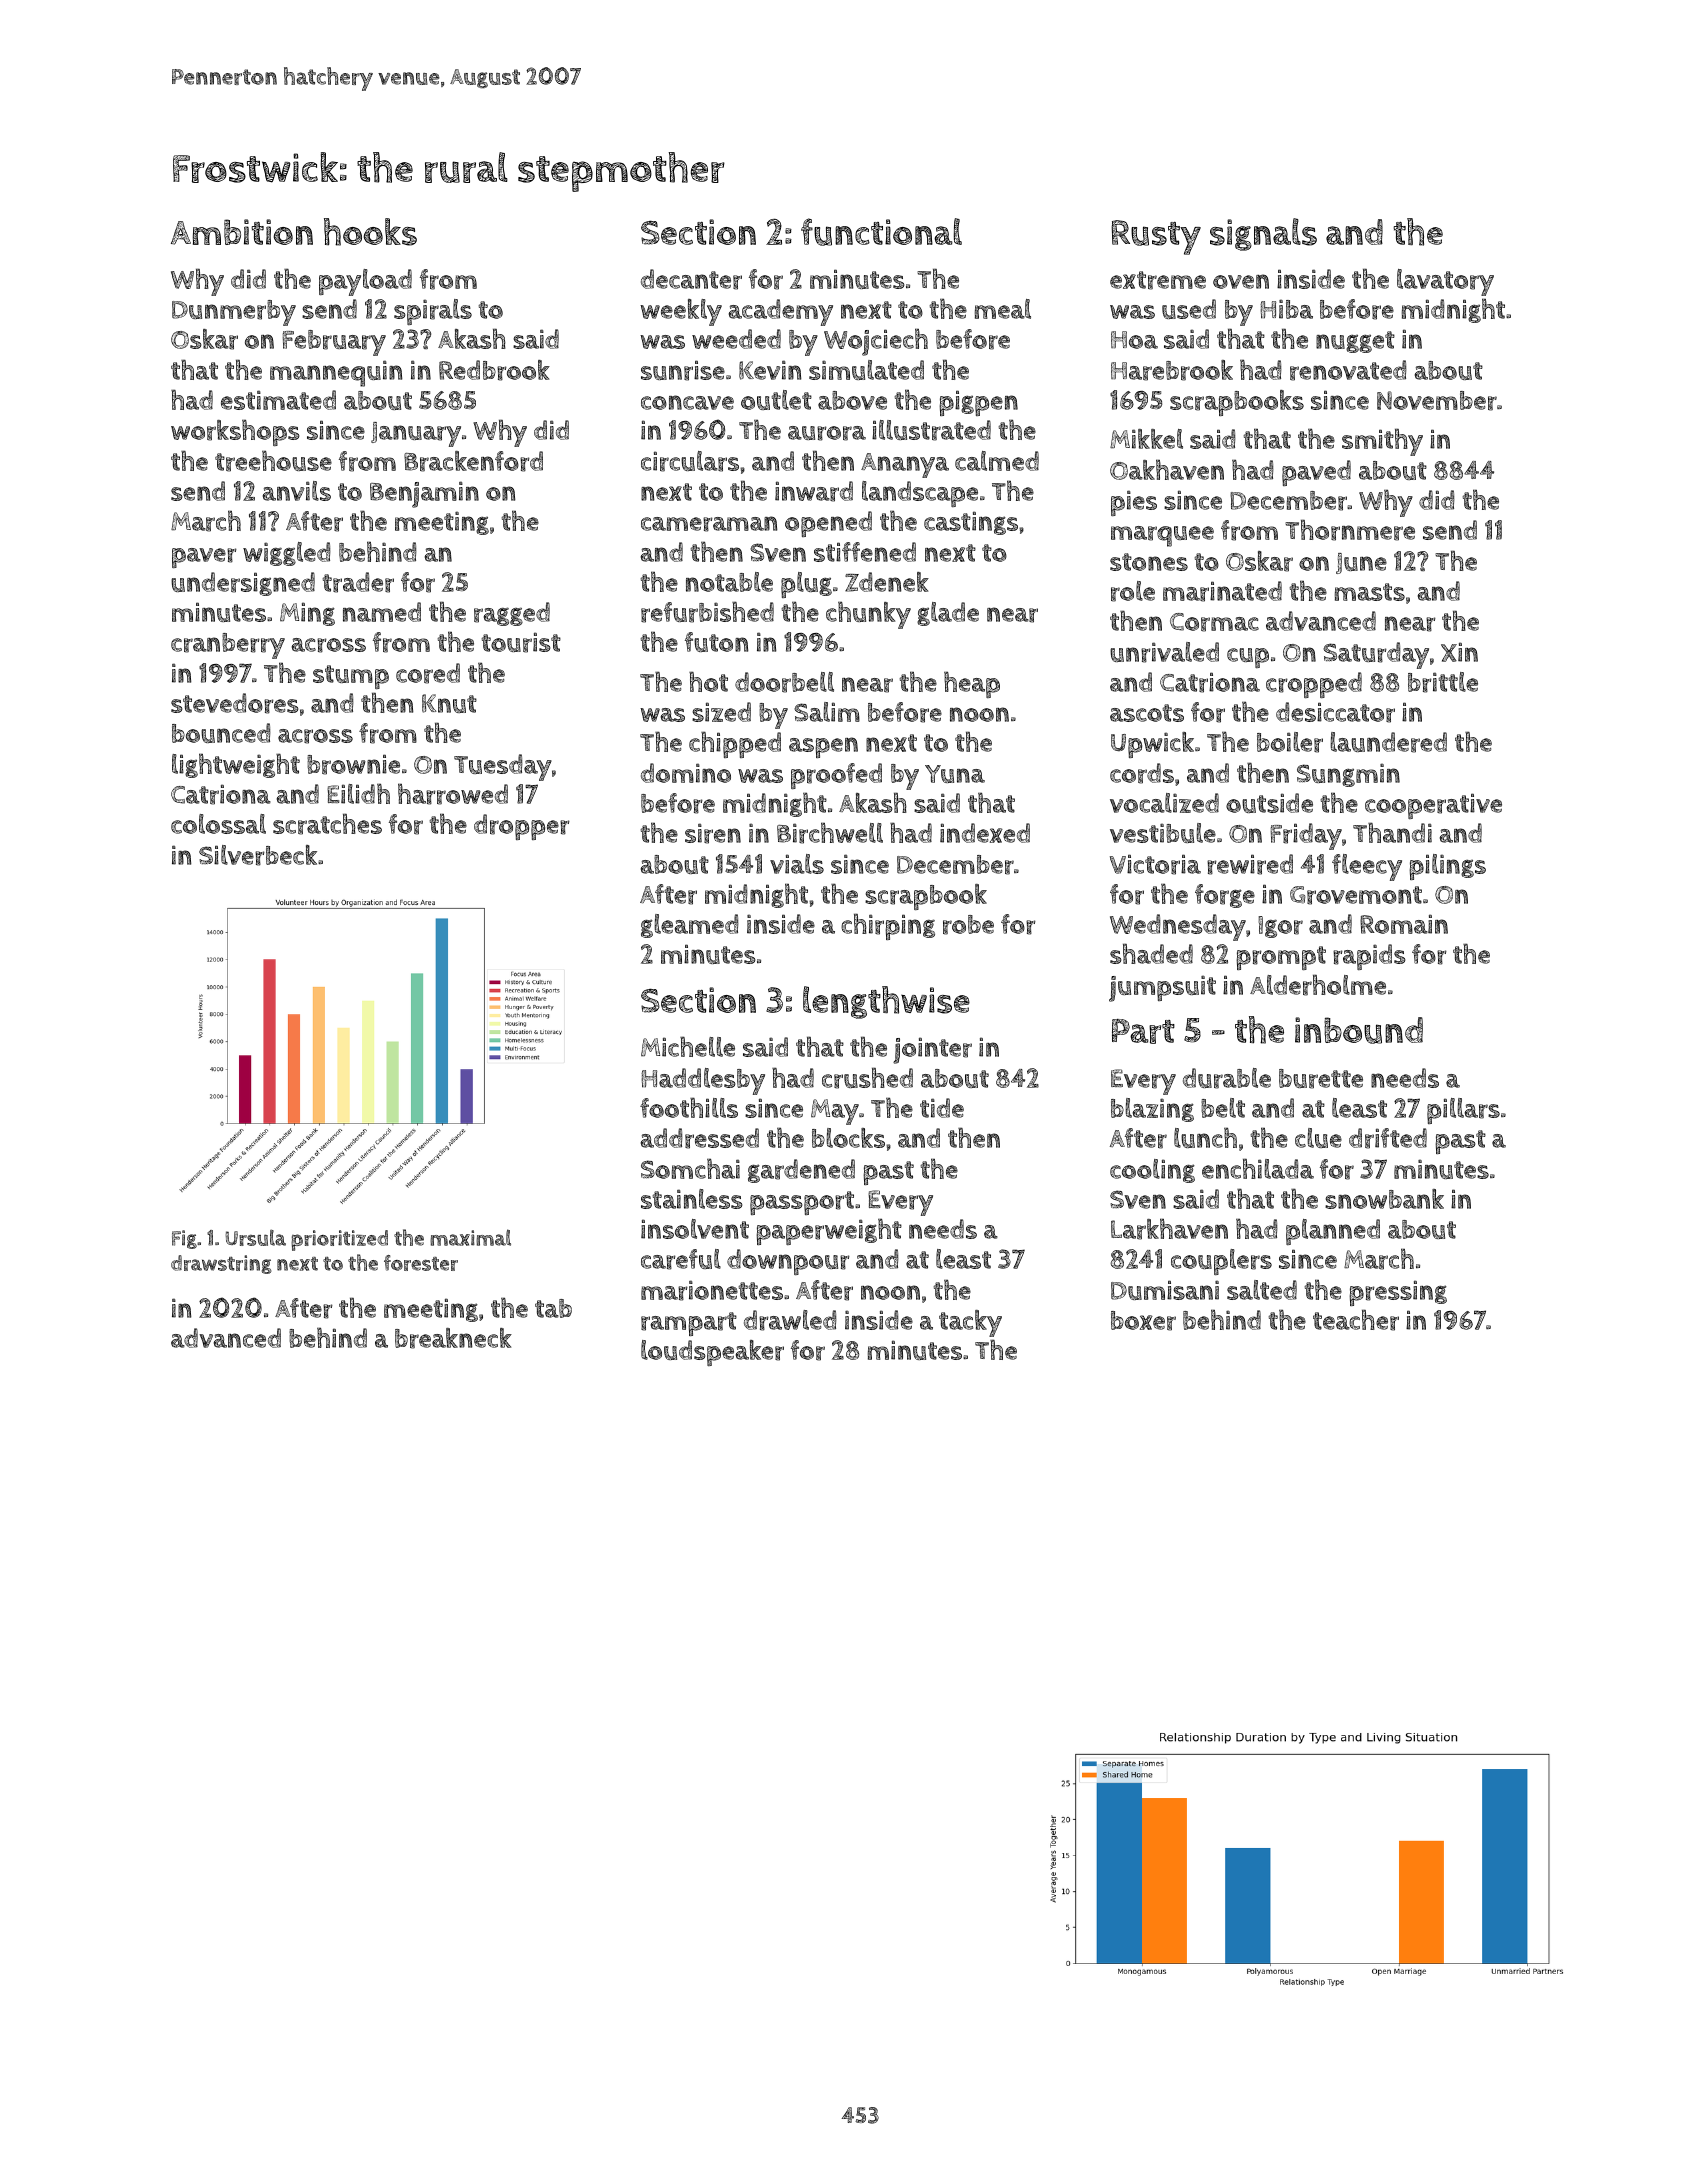 The height and width of the document is (2178, 1683). I want to click on gleamed, so click(690, 926).
